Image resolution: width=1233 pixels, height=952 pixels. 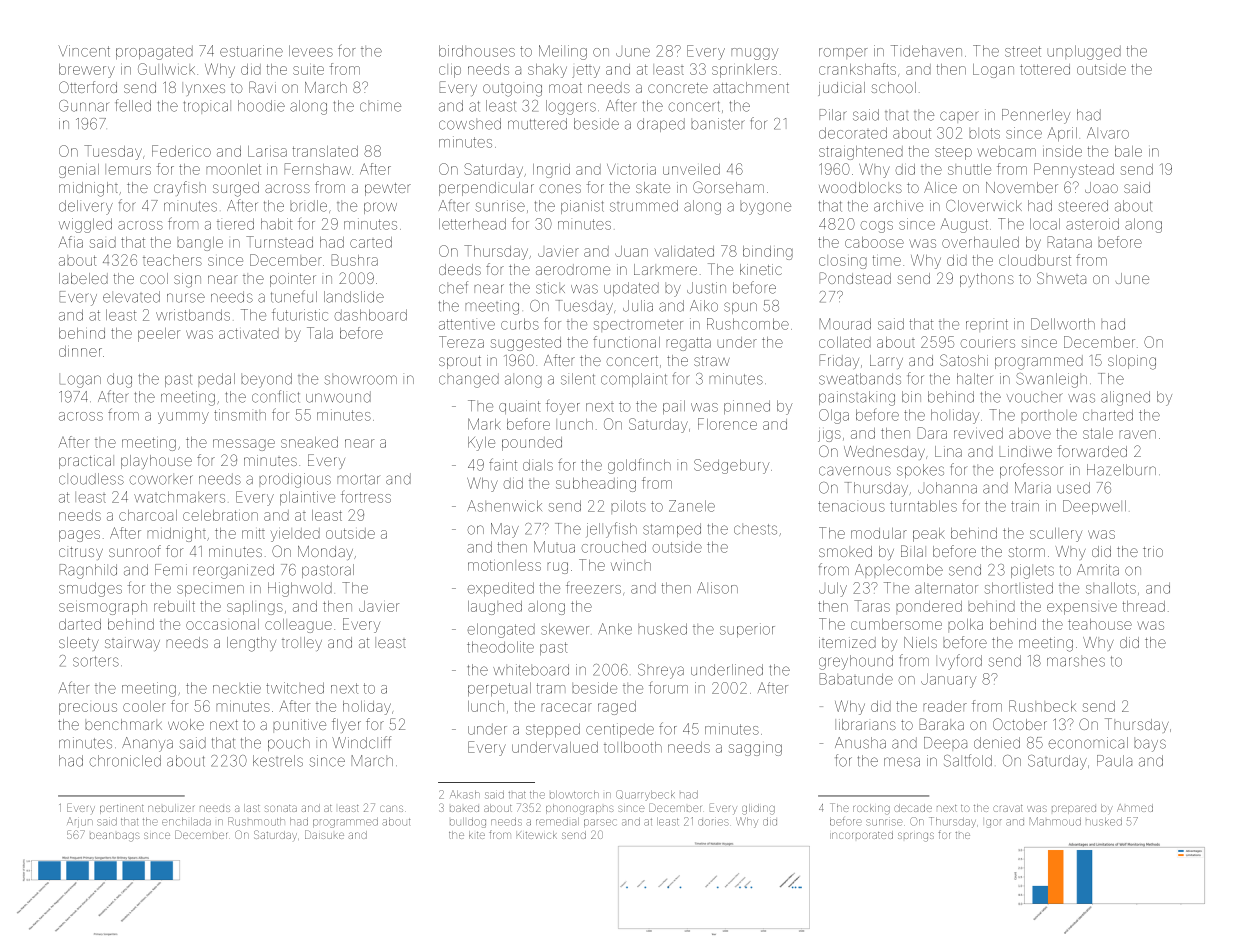 What do you see at coordinates (324, 834) in the page?
I see `Daisuke` at bounding box center [324, 834].
